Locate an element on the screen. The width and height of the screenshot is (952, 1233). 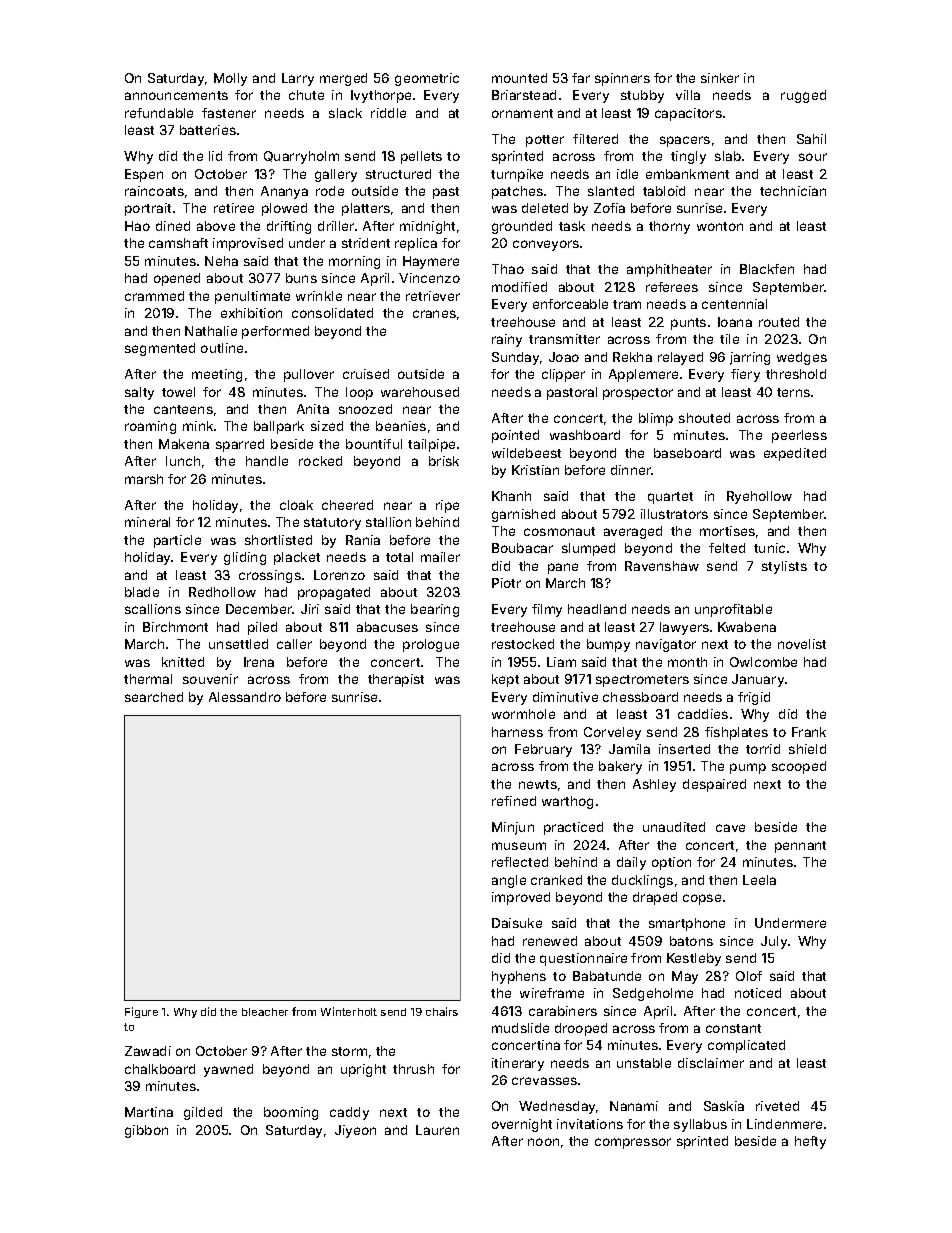
mink is located at coordinates (198, 426).
